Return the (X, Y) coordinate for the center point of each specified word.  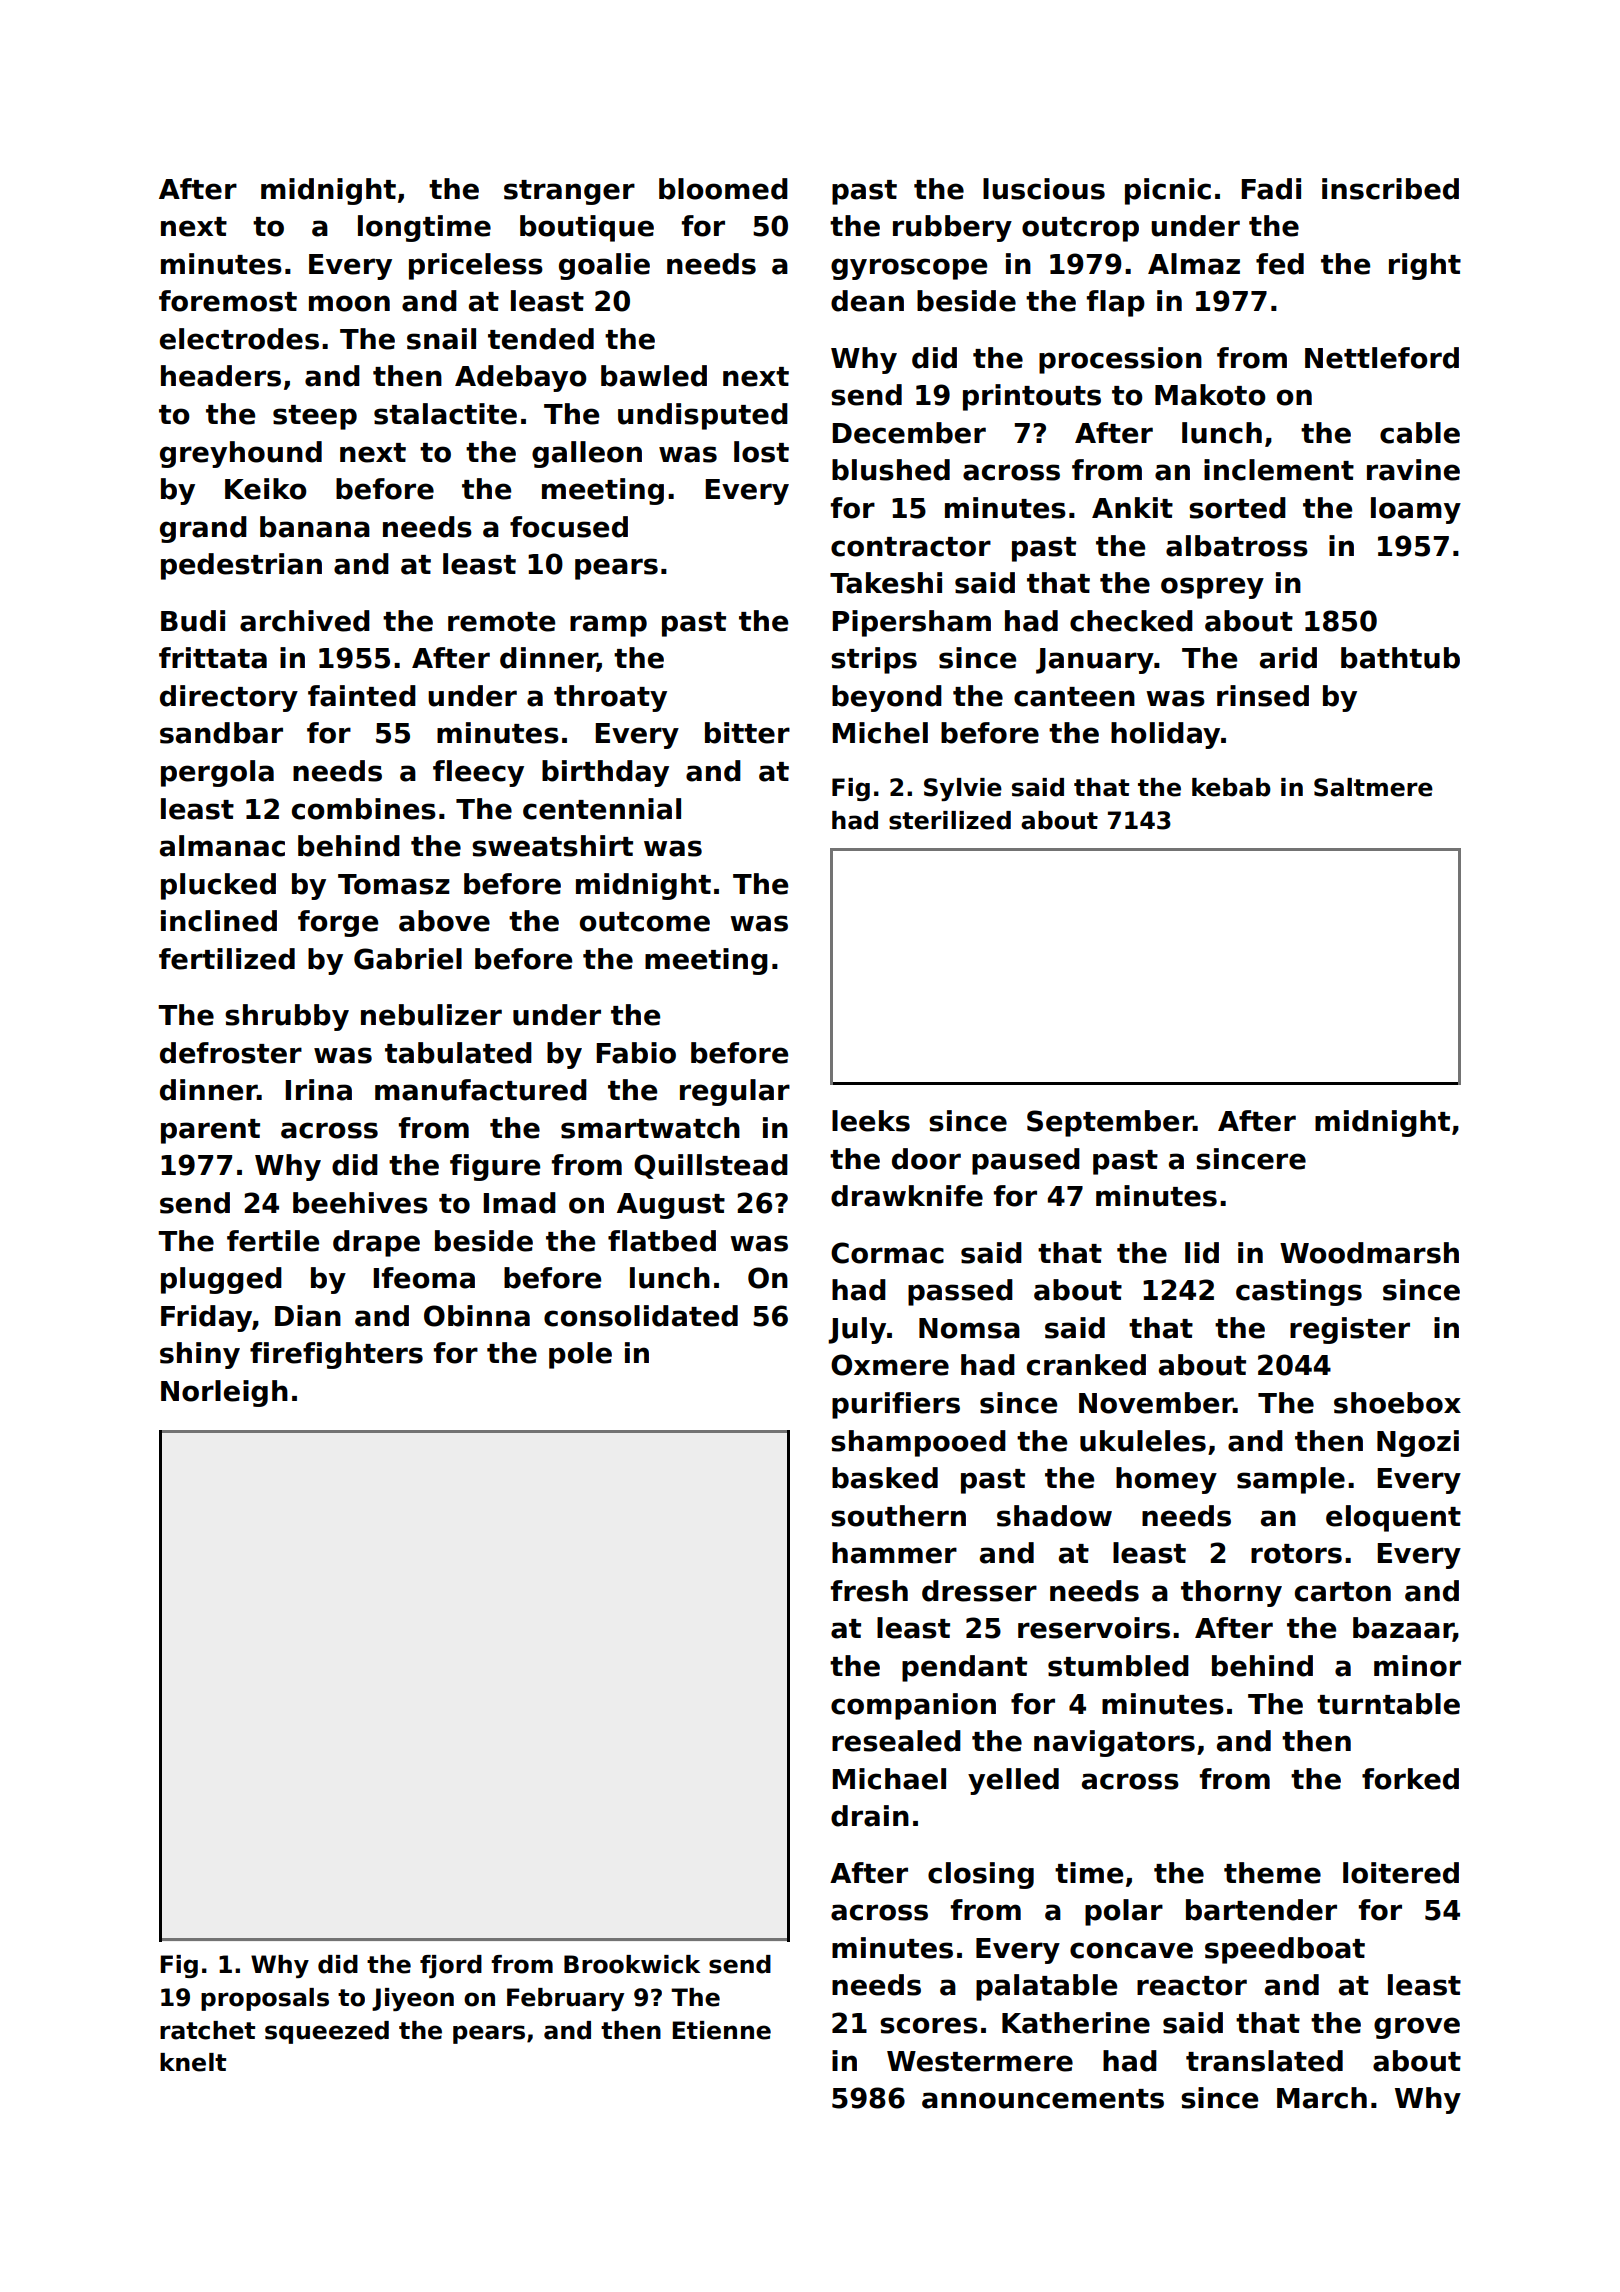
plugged (221, 1280)
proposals (265, 1999)
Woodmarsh (1369, 1253)
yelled (1013, 1781)
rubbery (952, 228)
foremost (228, 301)
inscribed (1390, 189)
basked (885, 1478)
